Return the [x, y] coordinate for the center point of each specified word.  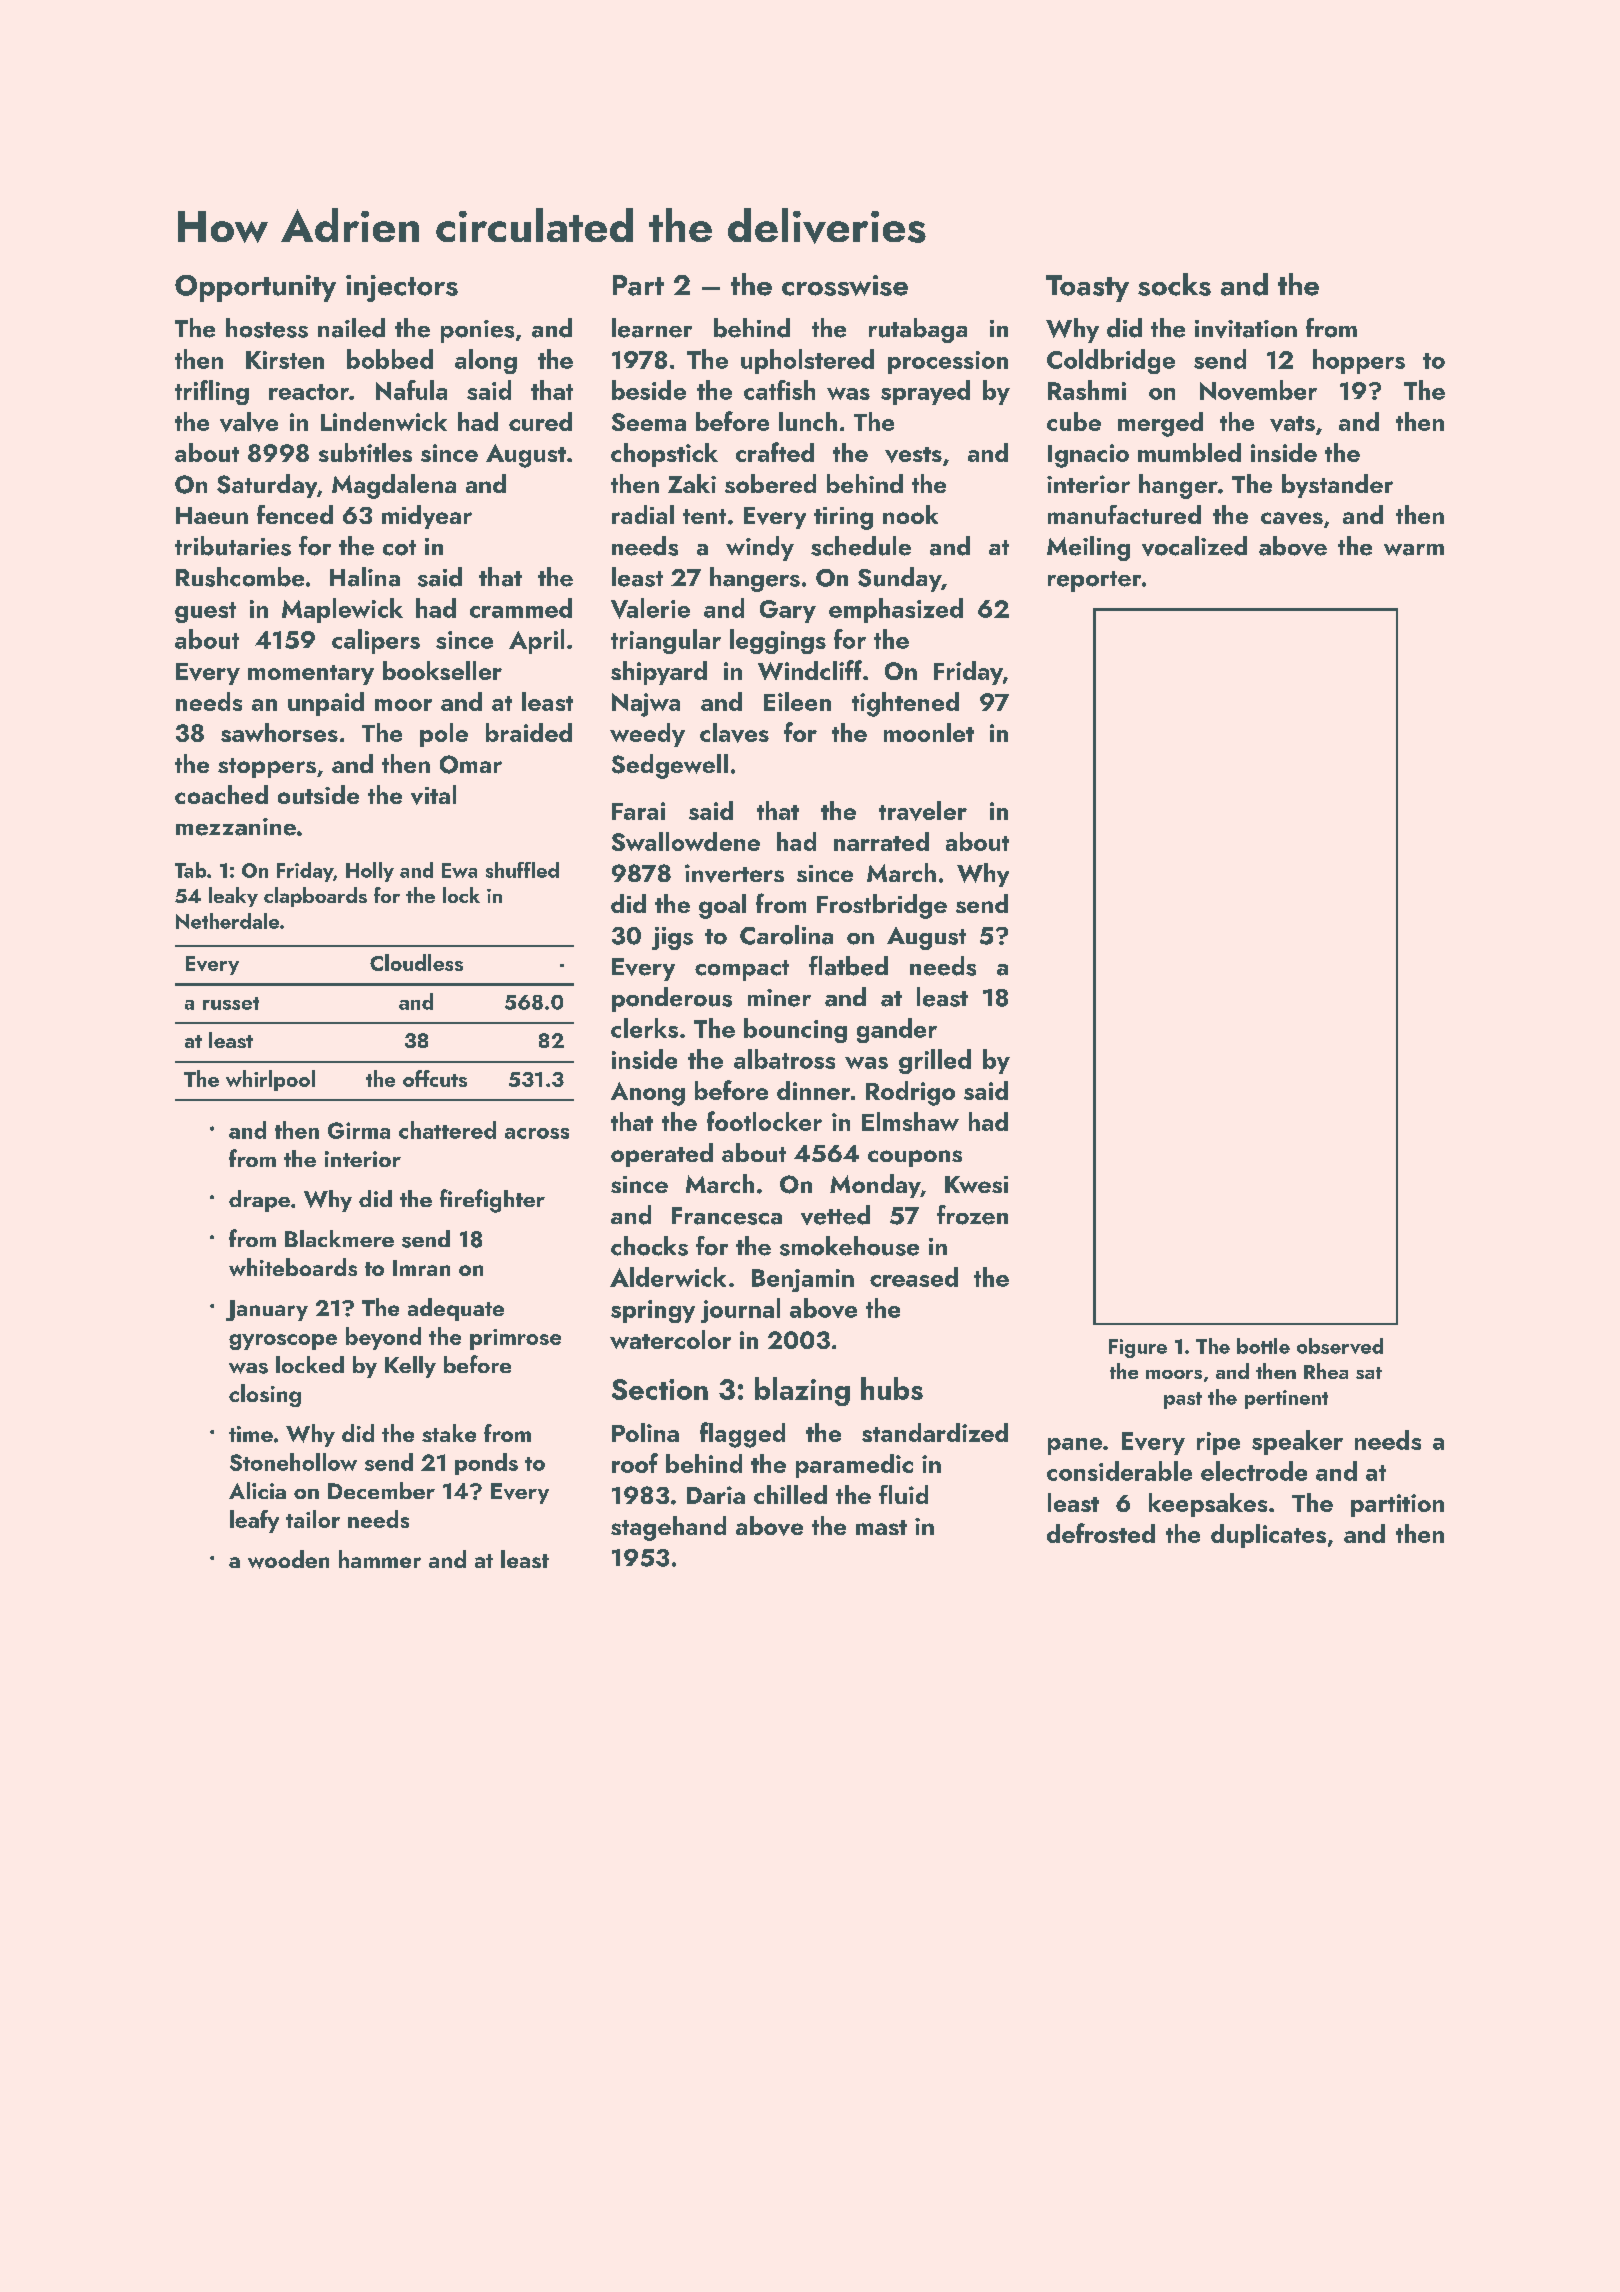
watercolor [670, 1339]
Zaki [692, 483]
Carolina [786, 935]
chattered [447, 1130]
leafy [254, 1521]
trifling [212, 392]
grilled [935, 1061]
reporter [1094, 581]
